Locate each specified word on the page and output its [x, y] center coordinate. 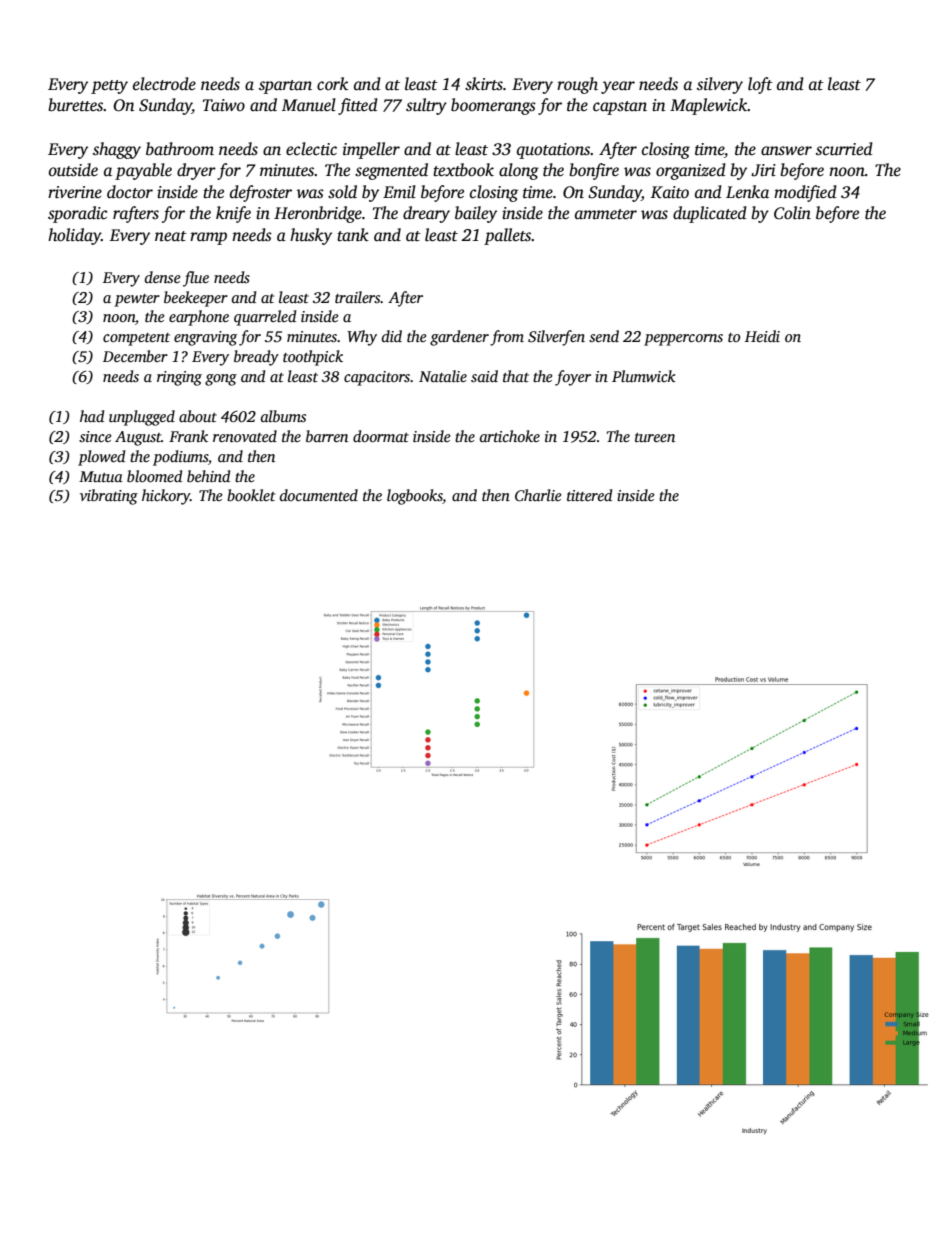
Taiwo [224, 105]
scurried [844, 149]
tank [353, 235]
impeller [371, 150]
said [484, 376]
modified [805, 193]
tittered [589, 495]
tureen [655, 437]
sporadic [77, 214]
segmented [391, 171]
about [198, 416]
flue [196, 279]
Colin [792, 213]
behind [208, 476]
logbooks [415, 497]
